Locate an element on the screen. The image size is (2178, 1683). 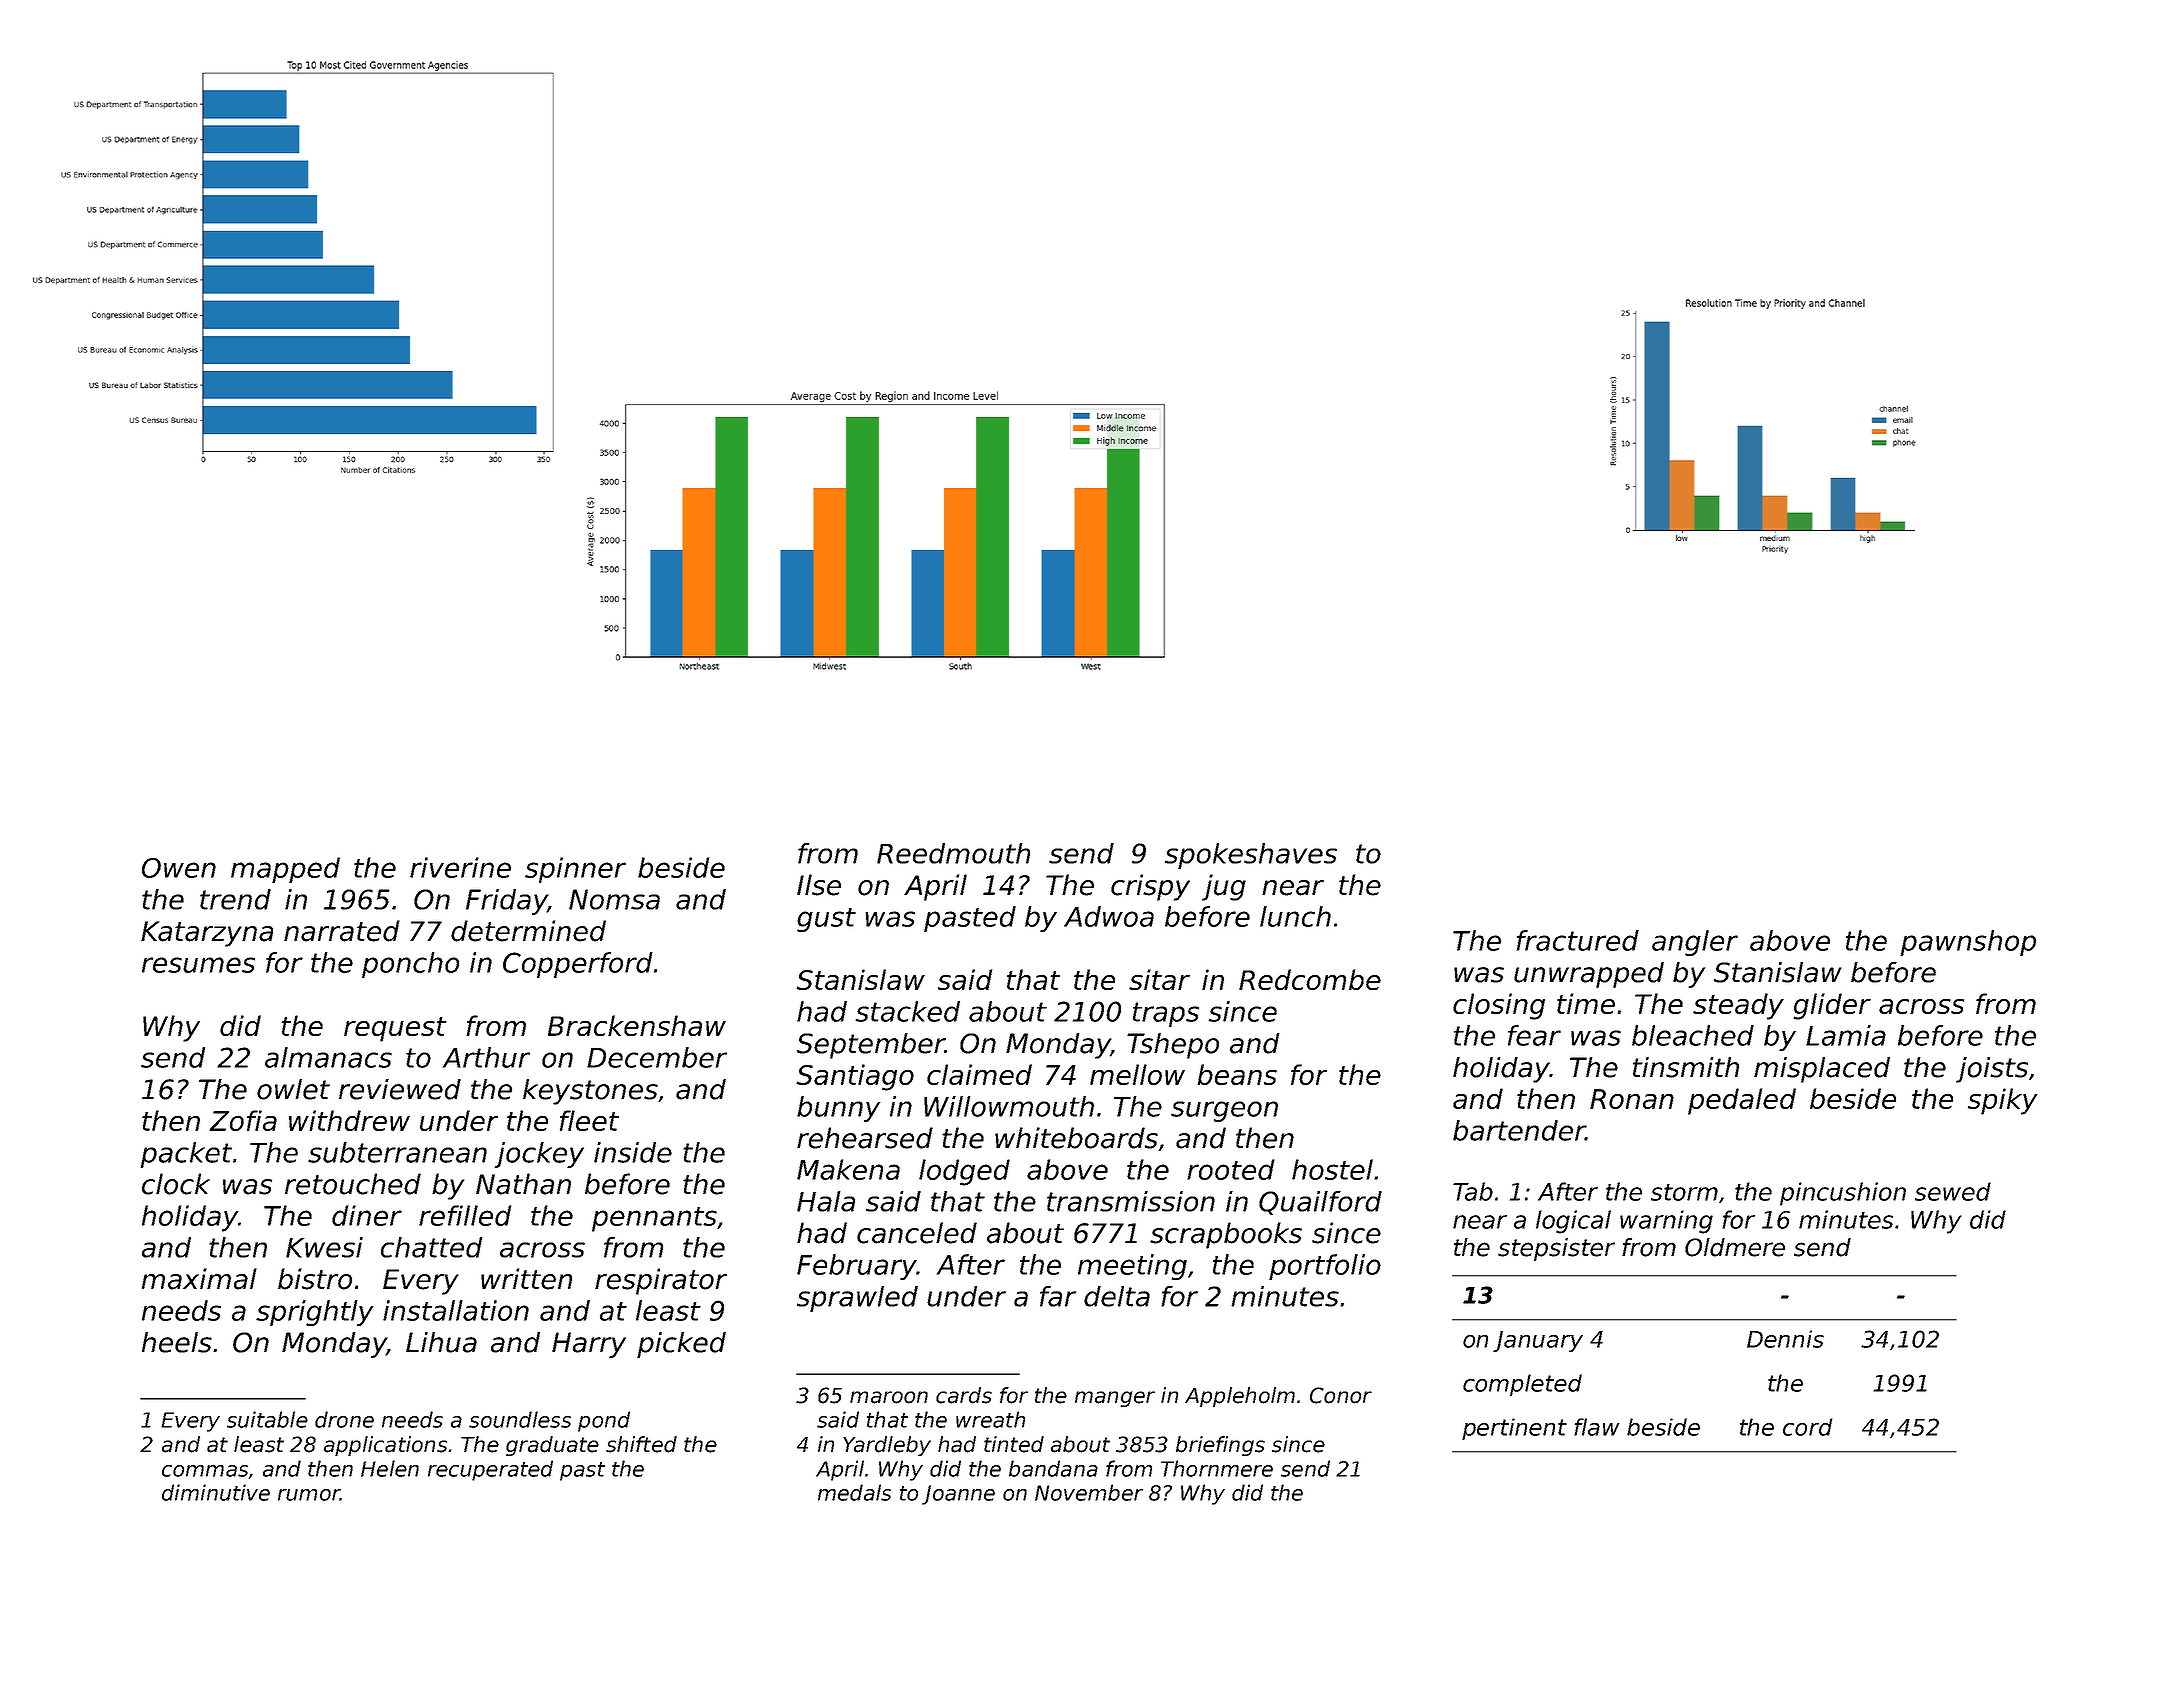
Reedmouth is located at coordinates (953, 853).
